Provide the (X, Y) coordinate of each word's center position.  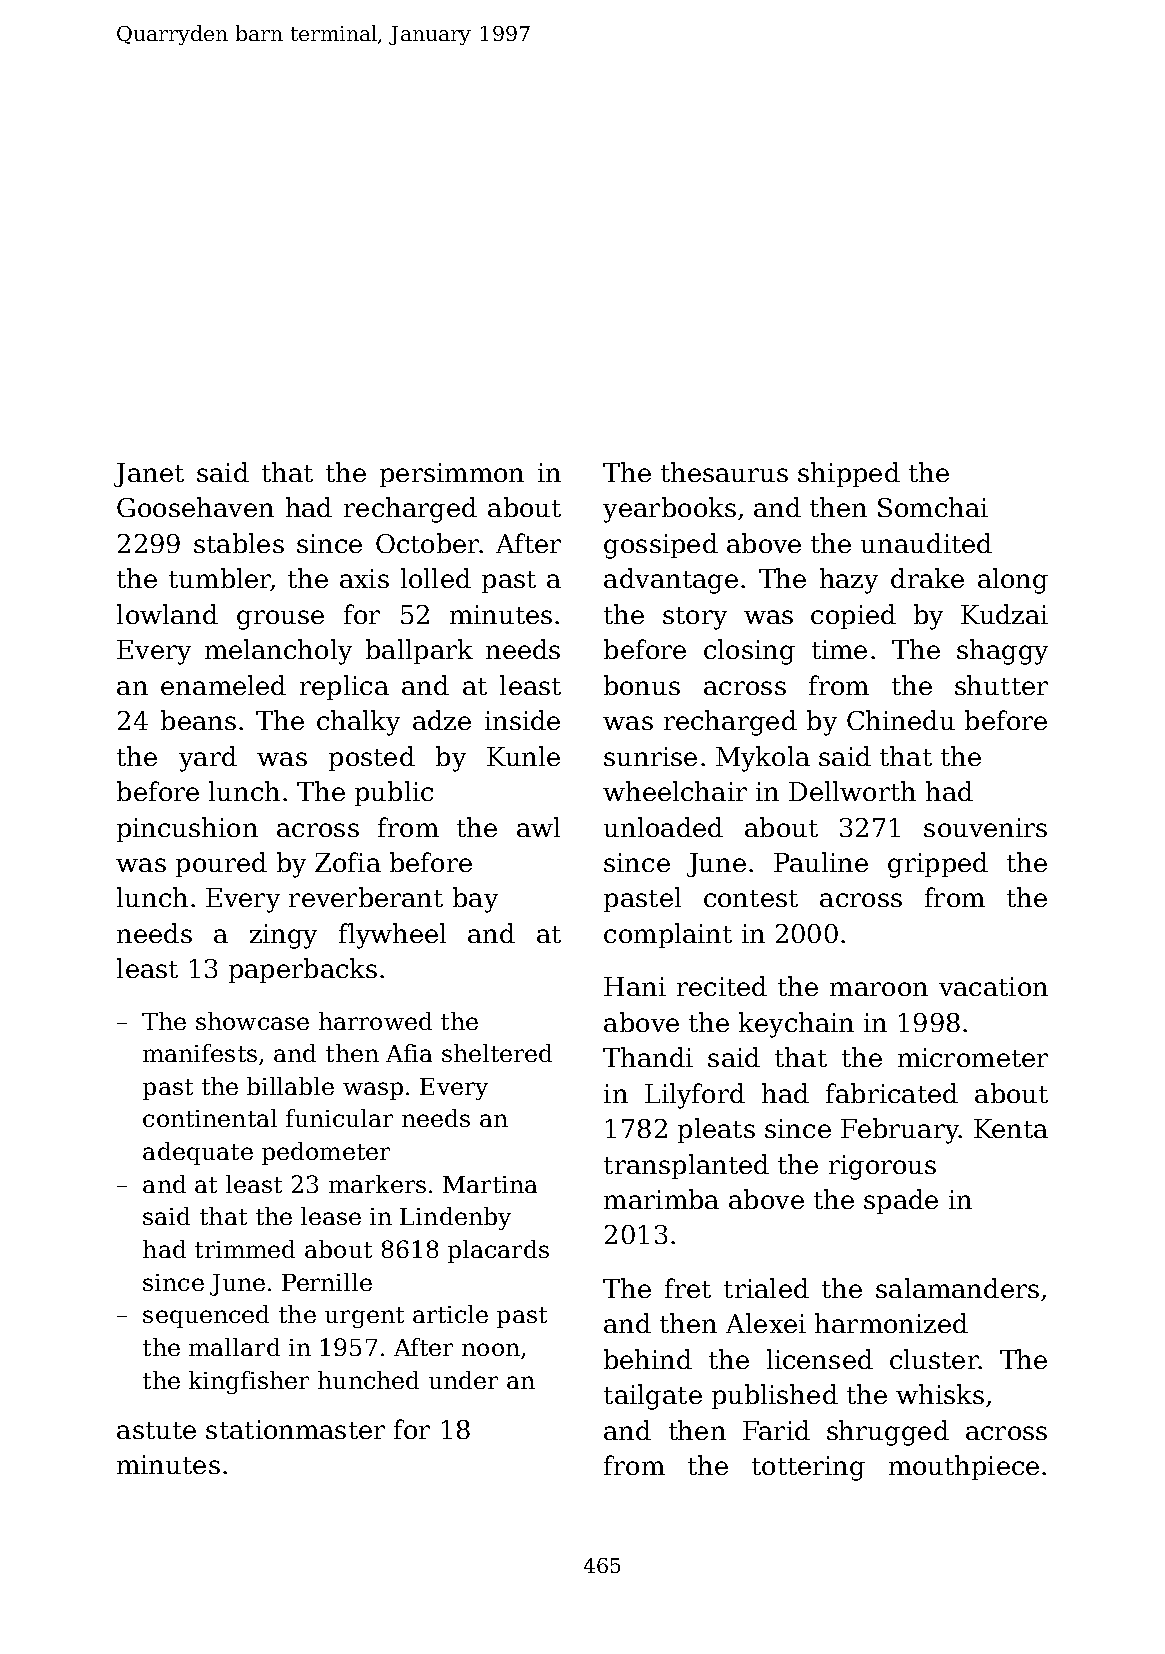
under (463, 1380)
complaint (668, 935)
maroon (879, 989)
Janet (149, 475)
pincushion (187, 829)
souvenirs (985, 827)
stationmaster (295, 1429)
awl (538, 827)
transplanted (686, 1166)
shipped (849, 474)
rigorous (882, 1167)
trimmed (245, 1249)
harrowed (375, 1021)
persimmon (452, 475)
